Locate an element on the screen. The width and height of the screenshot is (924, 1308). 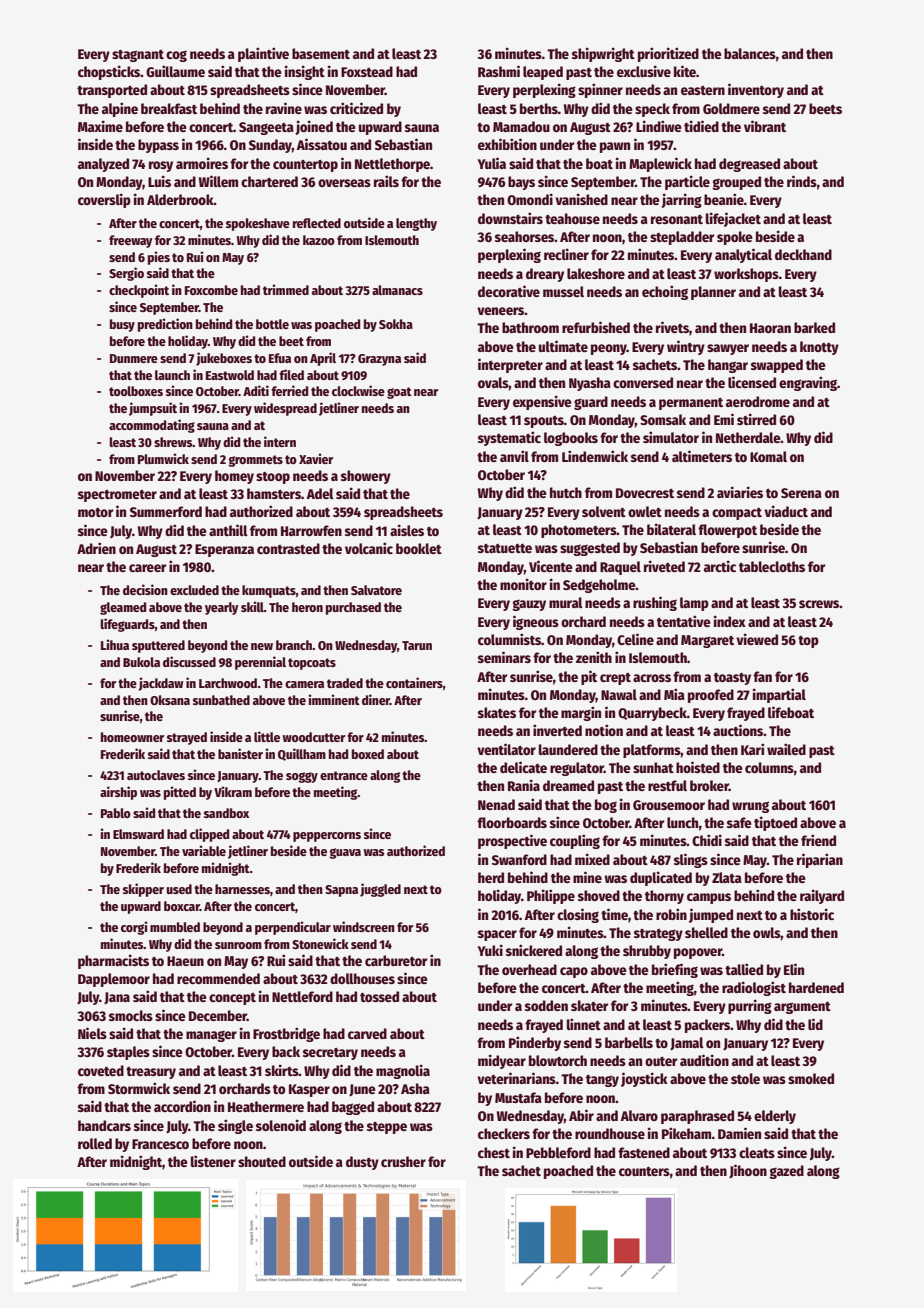
rosy is located at coordinates (161, 166).
